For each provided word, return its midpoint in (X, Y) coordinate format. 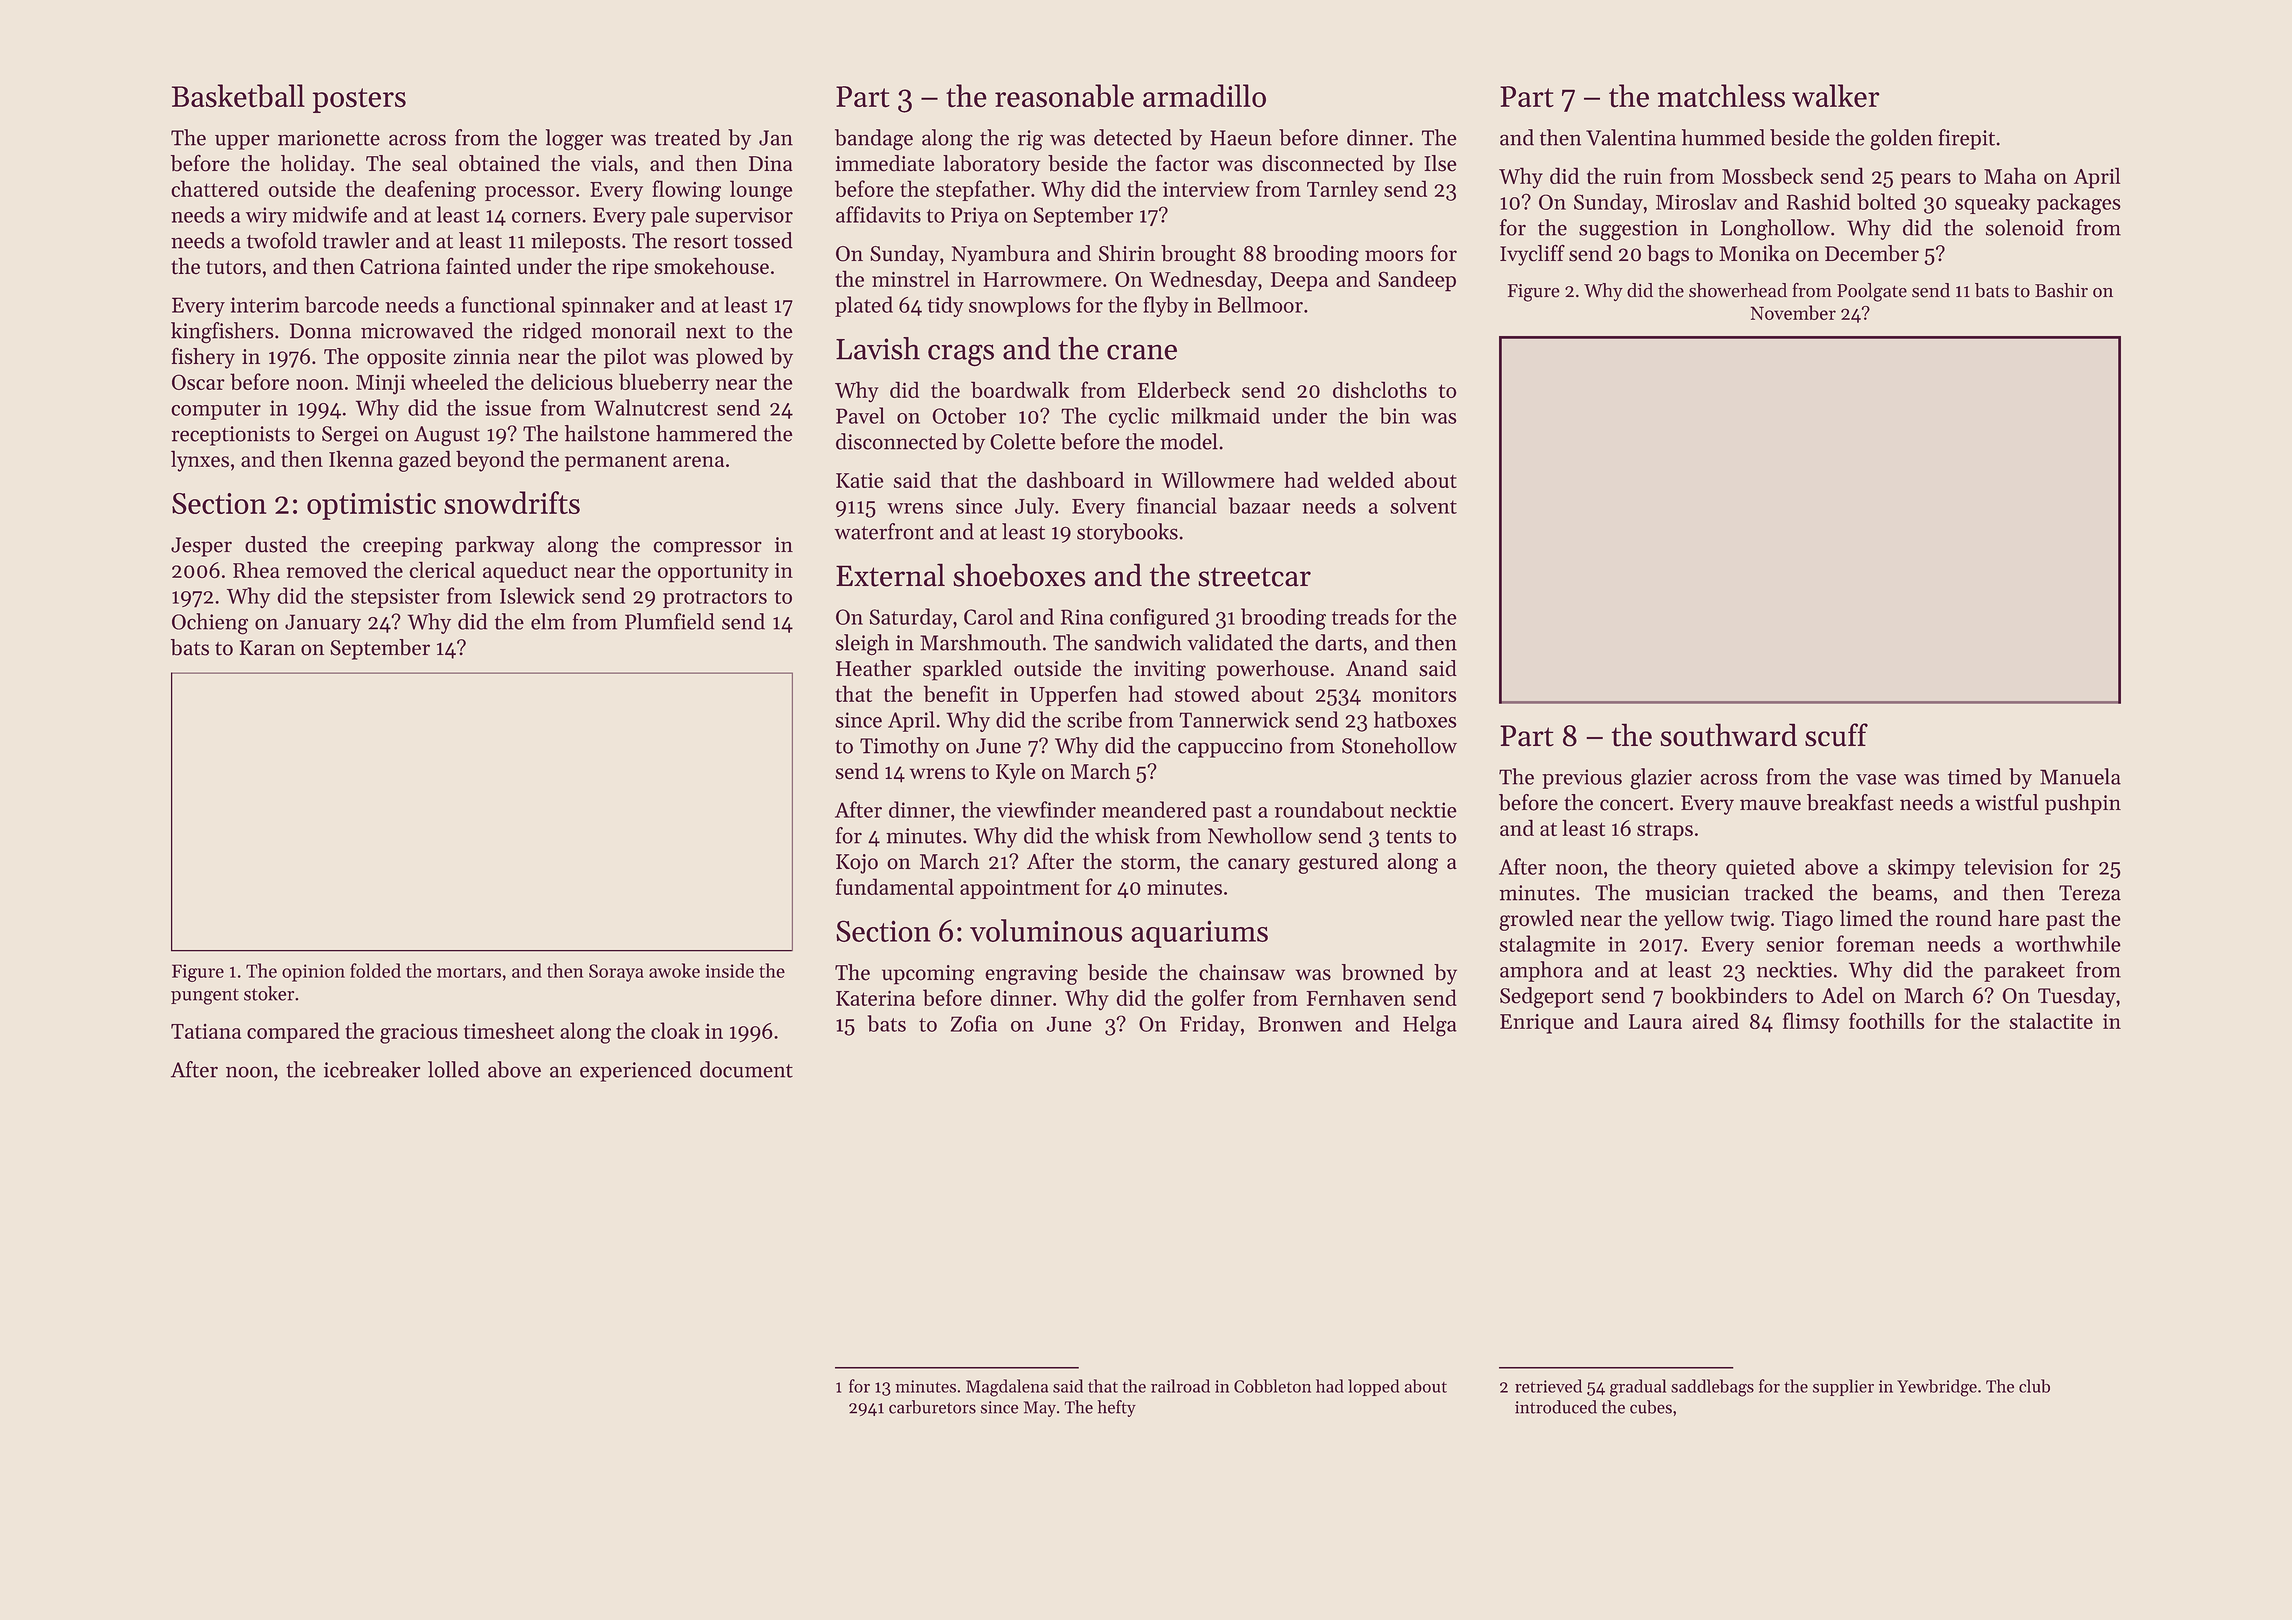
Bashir (2061, 290)
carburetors (932, 1407)
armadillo (1204, 96)
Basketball (238, 96)
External (890, 575)
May (1040, 1409)
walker (1836, 95)
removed (327, 569)
